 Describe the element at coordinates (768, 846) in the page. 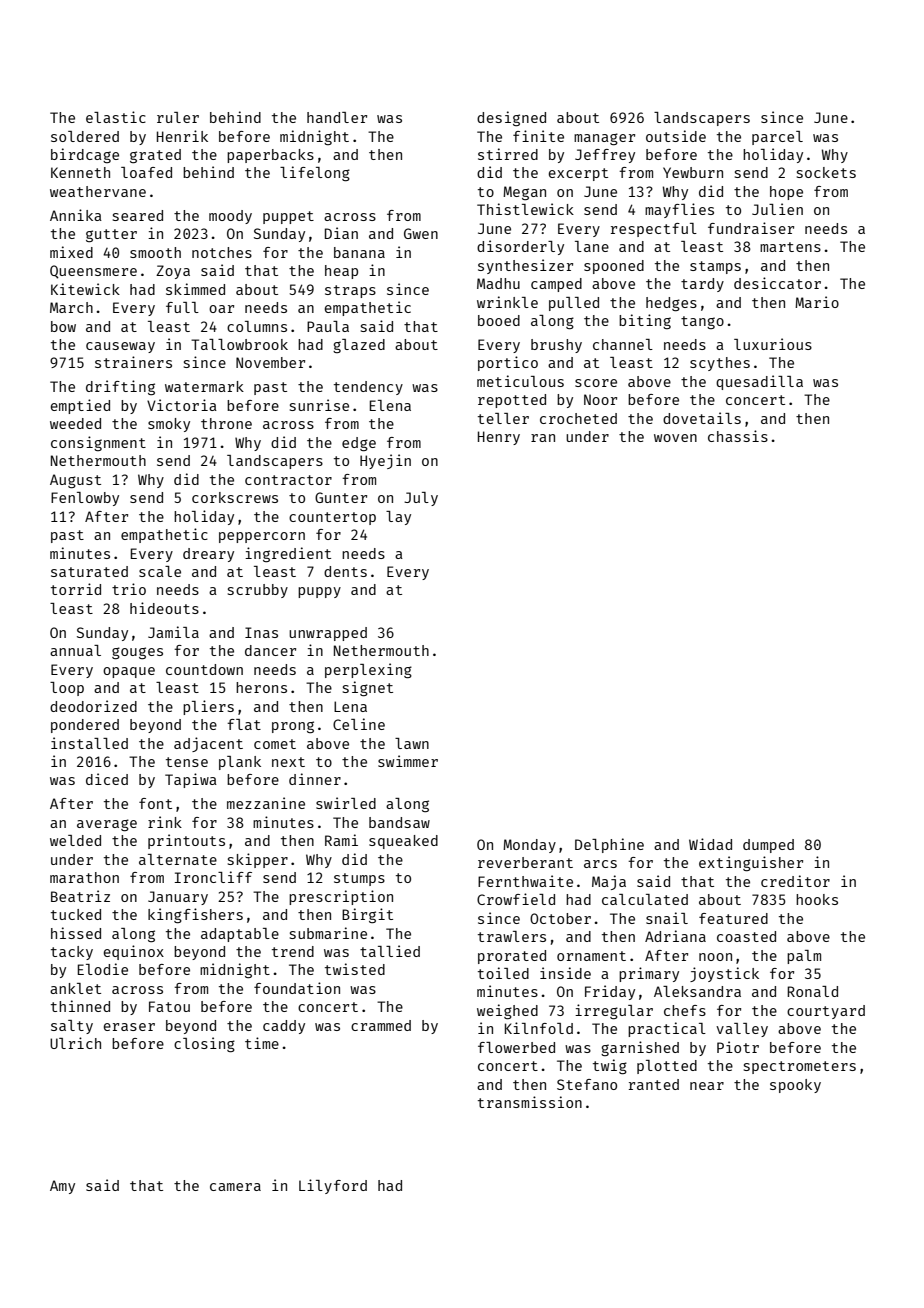

I see `dumped` at that location.
